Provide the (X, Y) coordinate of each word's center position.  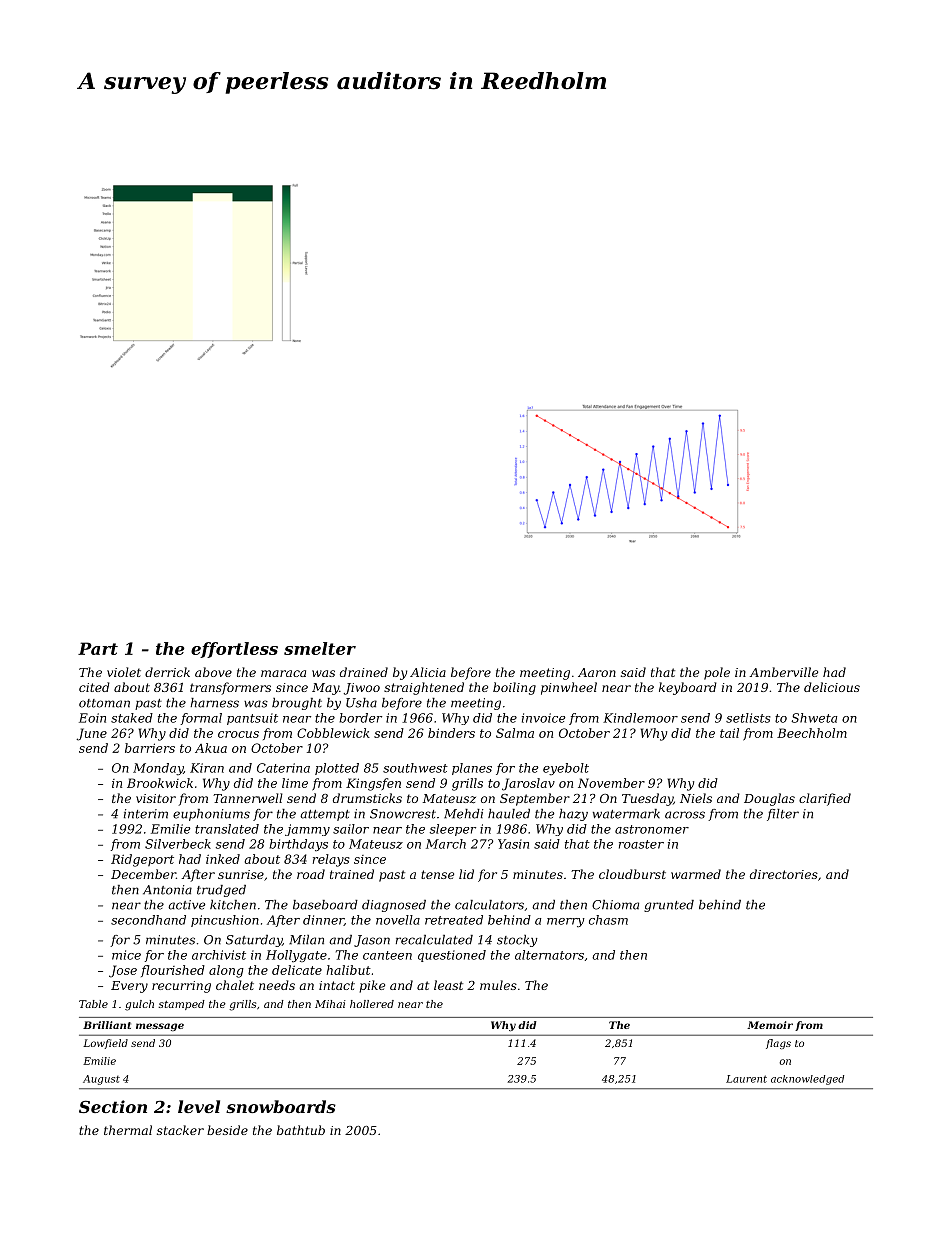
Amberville (783, 672)
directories (784, 874)
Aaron (597, 672)
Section (113, 1106)
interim (146, 814)
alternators (549, 955)
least (448, 985)
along (226, 971)
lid (466, 874)
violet (124, 672)
